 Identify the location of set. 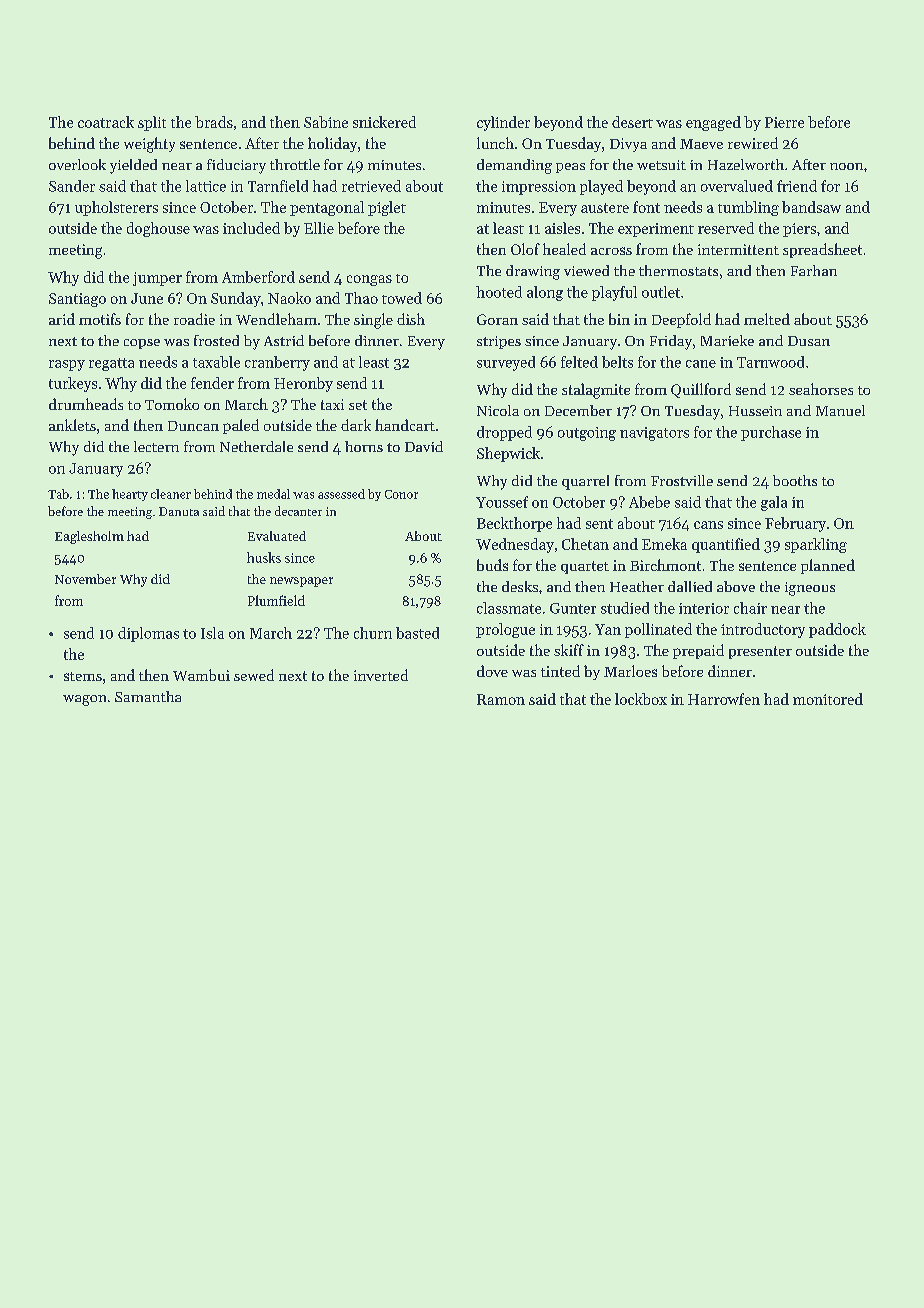
(358, 405).
